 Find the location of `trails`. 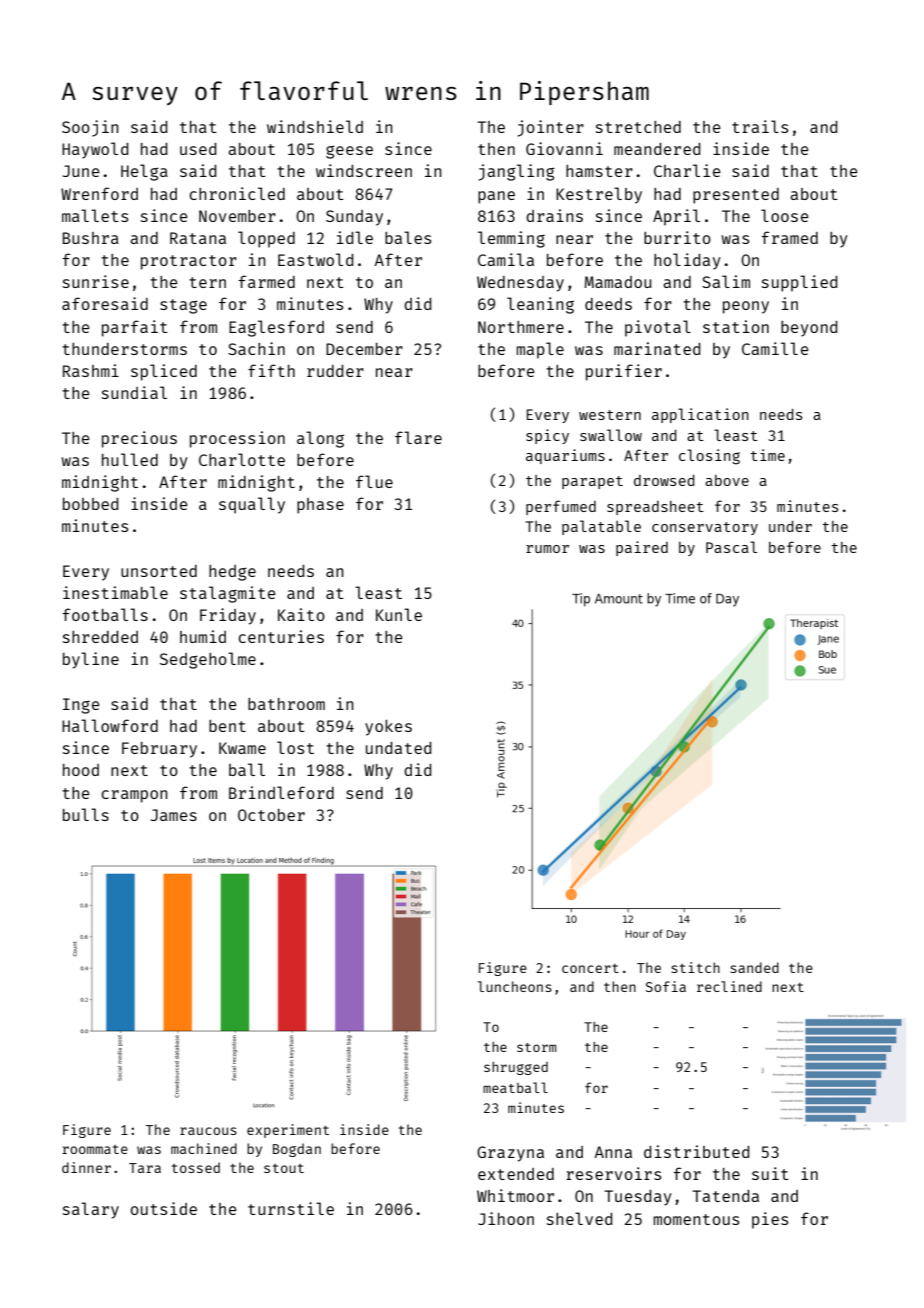

trails is located at coordinates (760, 126).
